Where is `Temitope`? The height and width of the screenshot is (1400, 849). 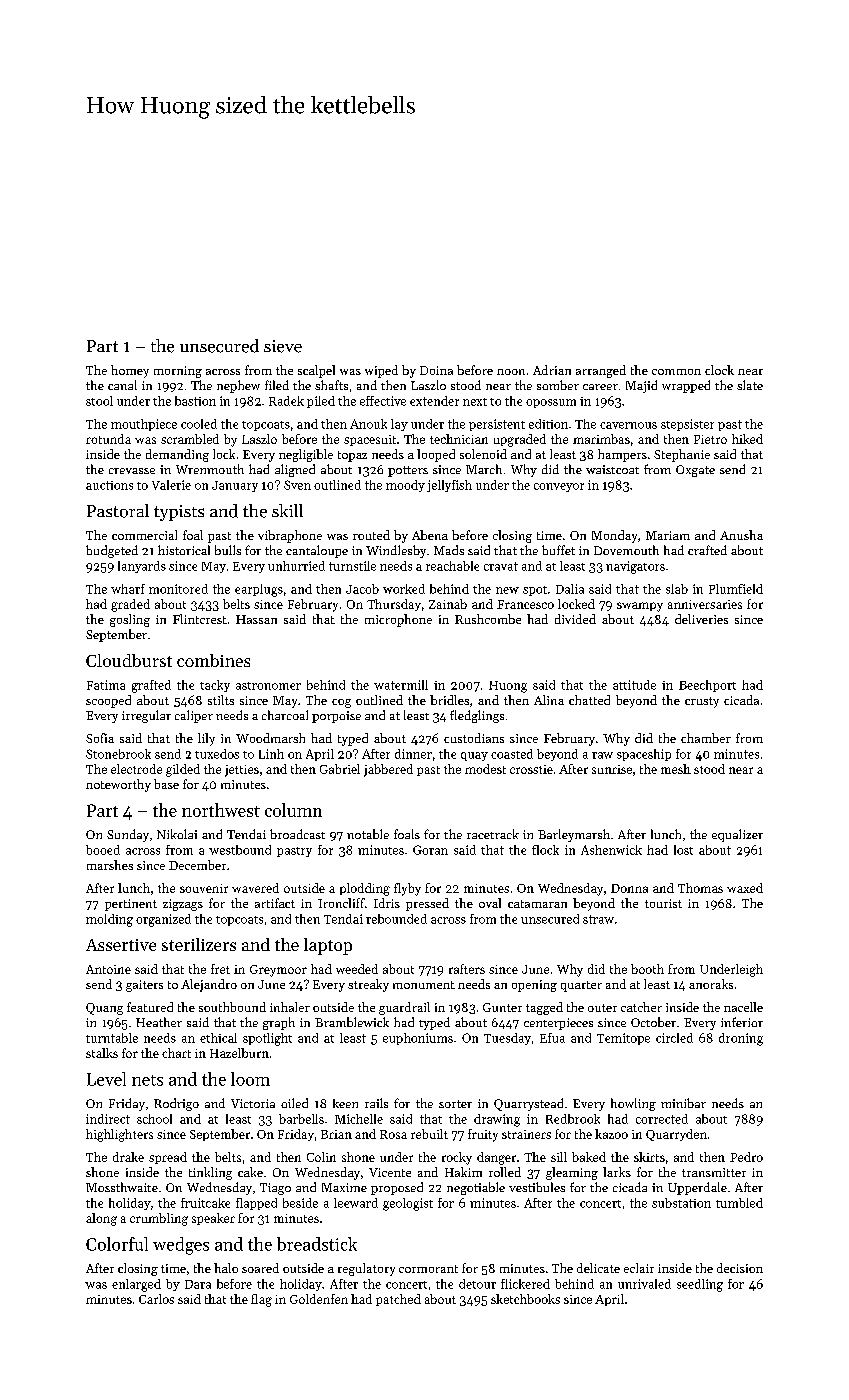 Temitope is located at coordinates (623, 1039).
